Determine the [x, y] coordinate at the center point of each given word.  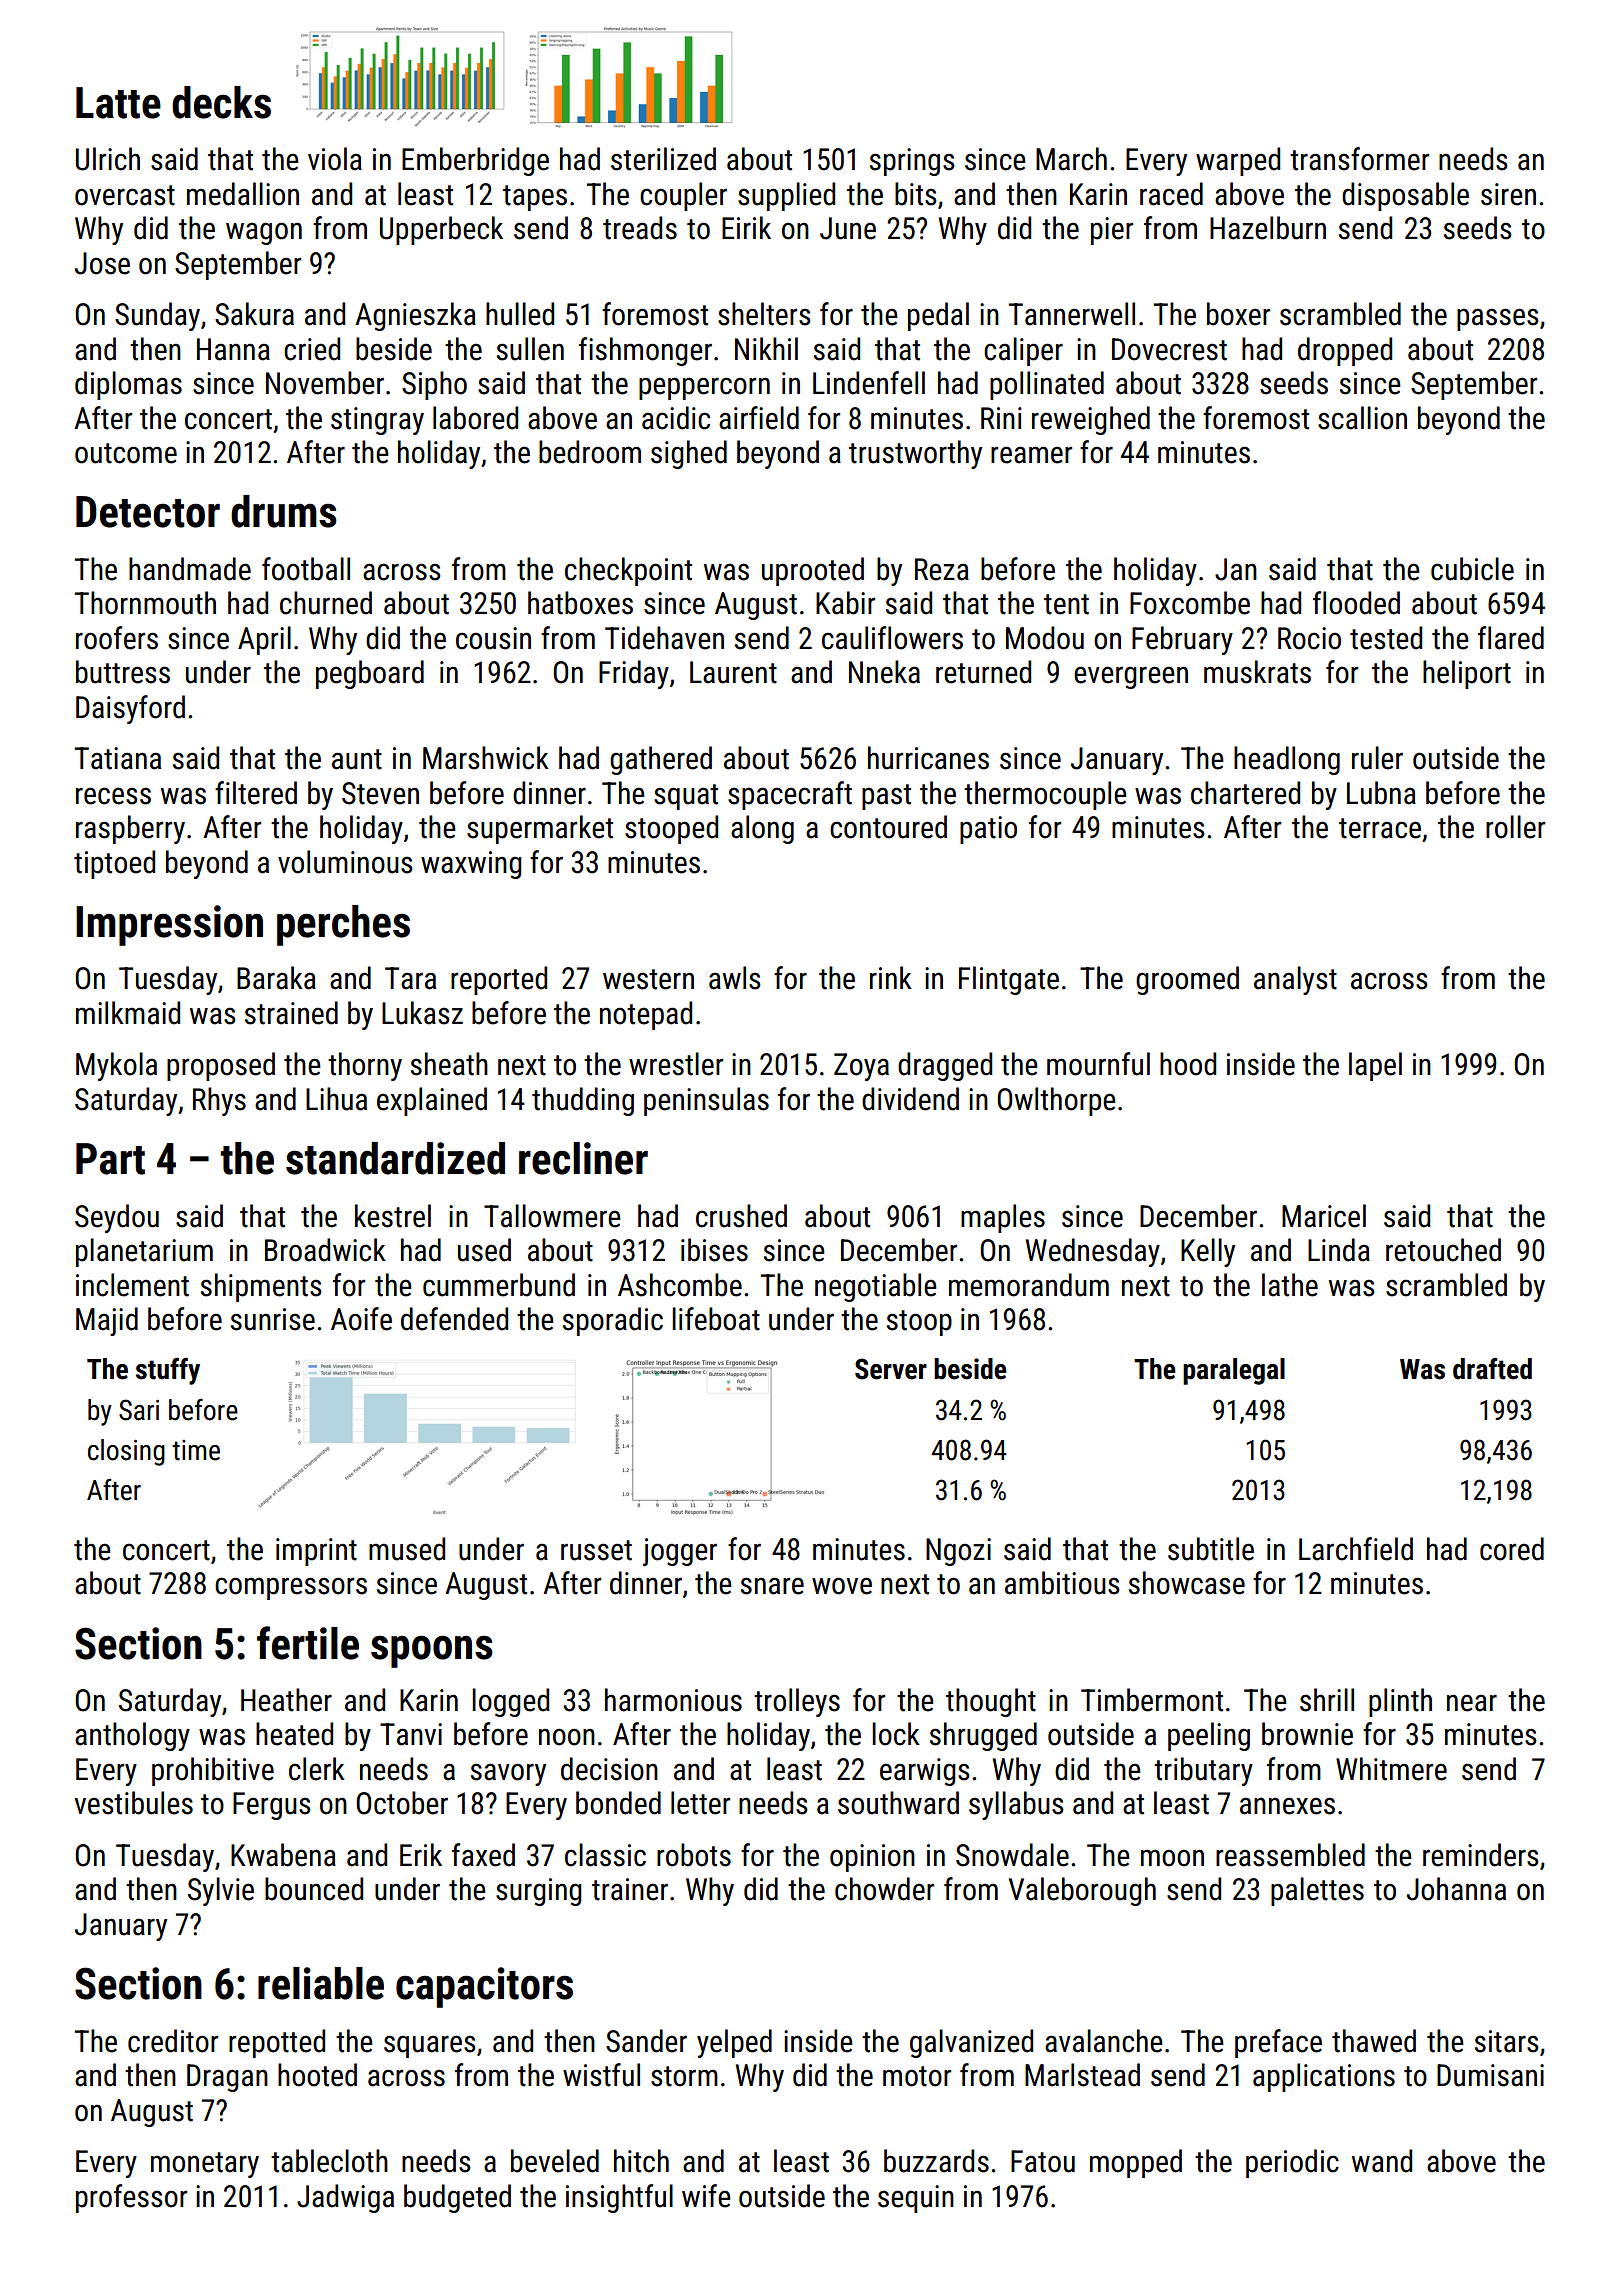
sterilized [663, 159]
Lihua [336, 1099]
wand [1382, 2161]
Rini [1001, 418]
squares [430, 2046]
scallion [1362, 418]
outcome [126, 453]
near [1472, 1703]
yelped [734, 2043]
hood [1188, 1064]
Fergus [272, 1806]
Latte [118, 103]
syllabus [1016, 1805]
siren [1508, 194]
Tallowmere [552, 1216]
